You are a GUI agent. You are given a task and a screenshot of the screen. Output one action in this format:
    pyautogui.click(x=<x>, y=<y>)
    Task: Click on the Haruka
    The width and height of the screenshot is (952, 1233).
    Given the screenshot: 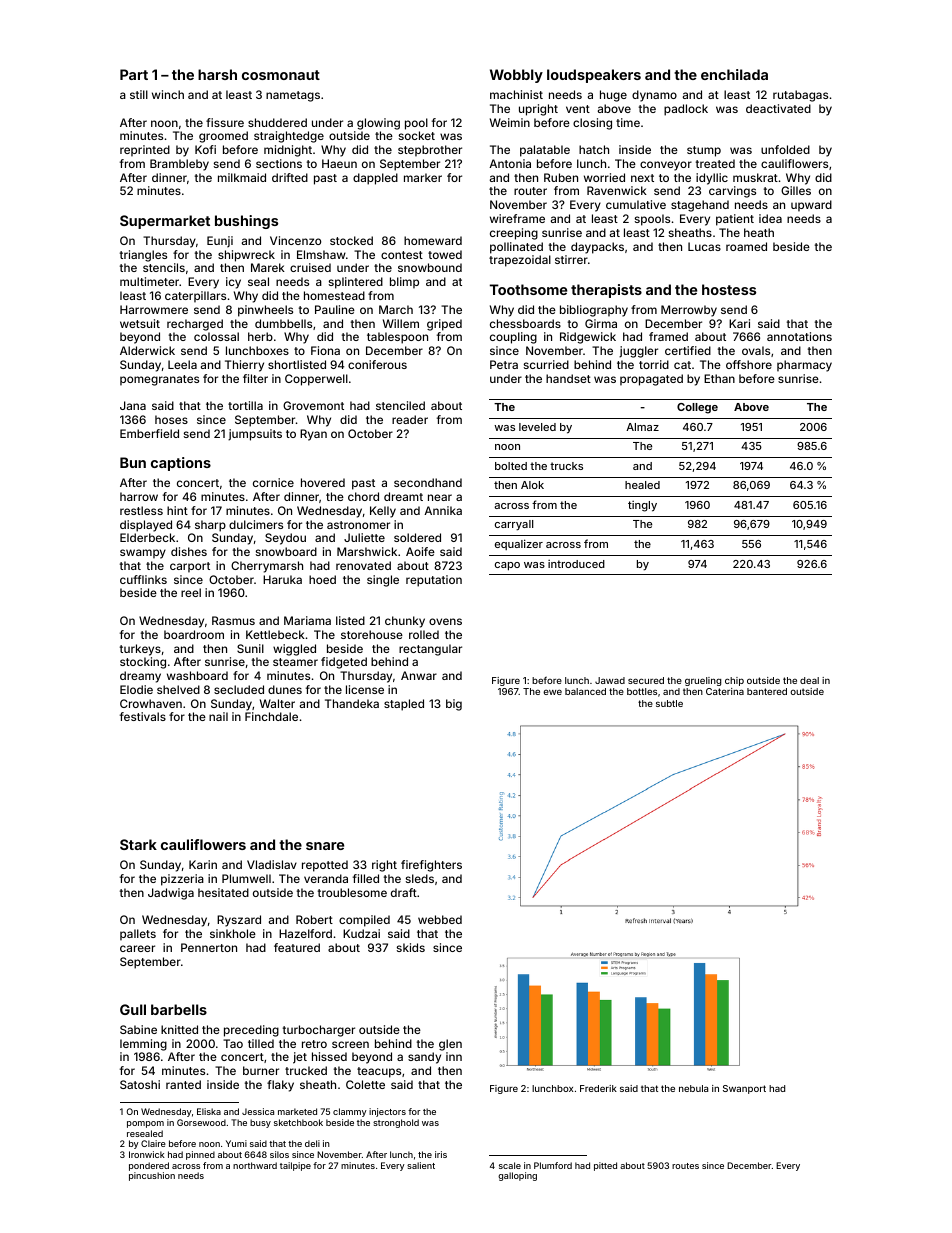 What is the action you would take?
    pyautogui.click(x=282, y=579)
